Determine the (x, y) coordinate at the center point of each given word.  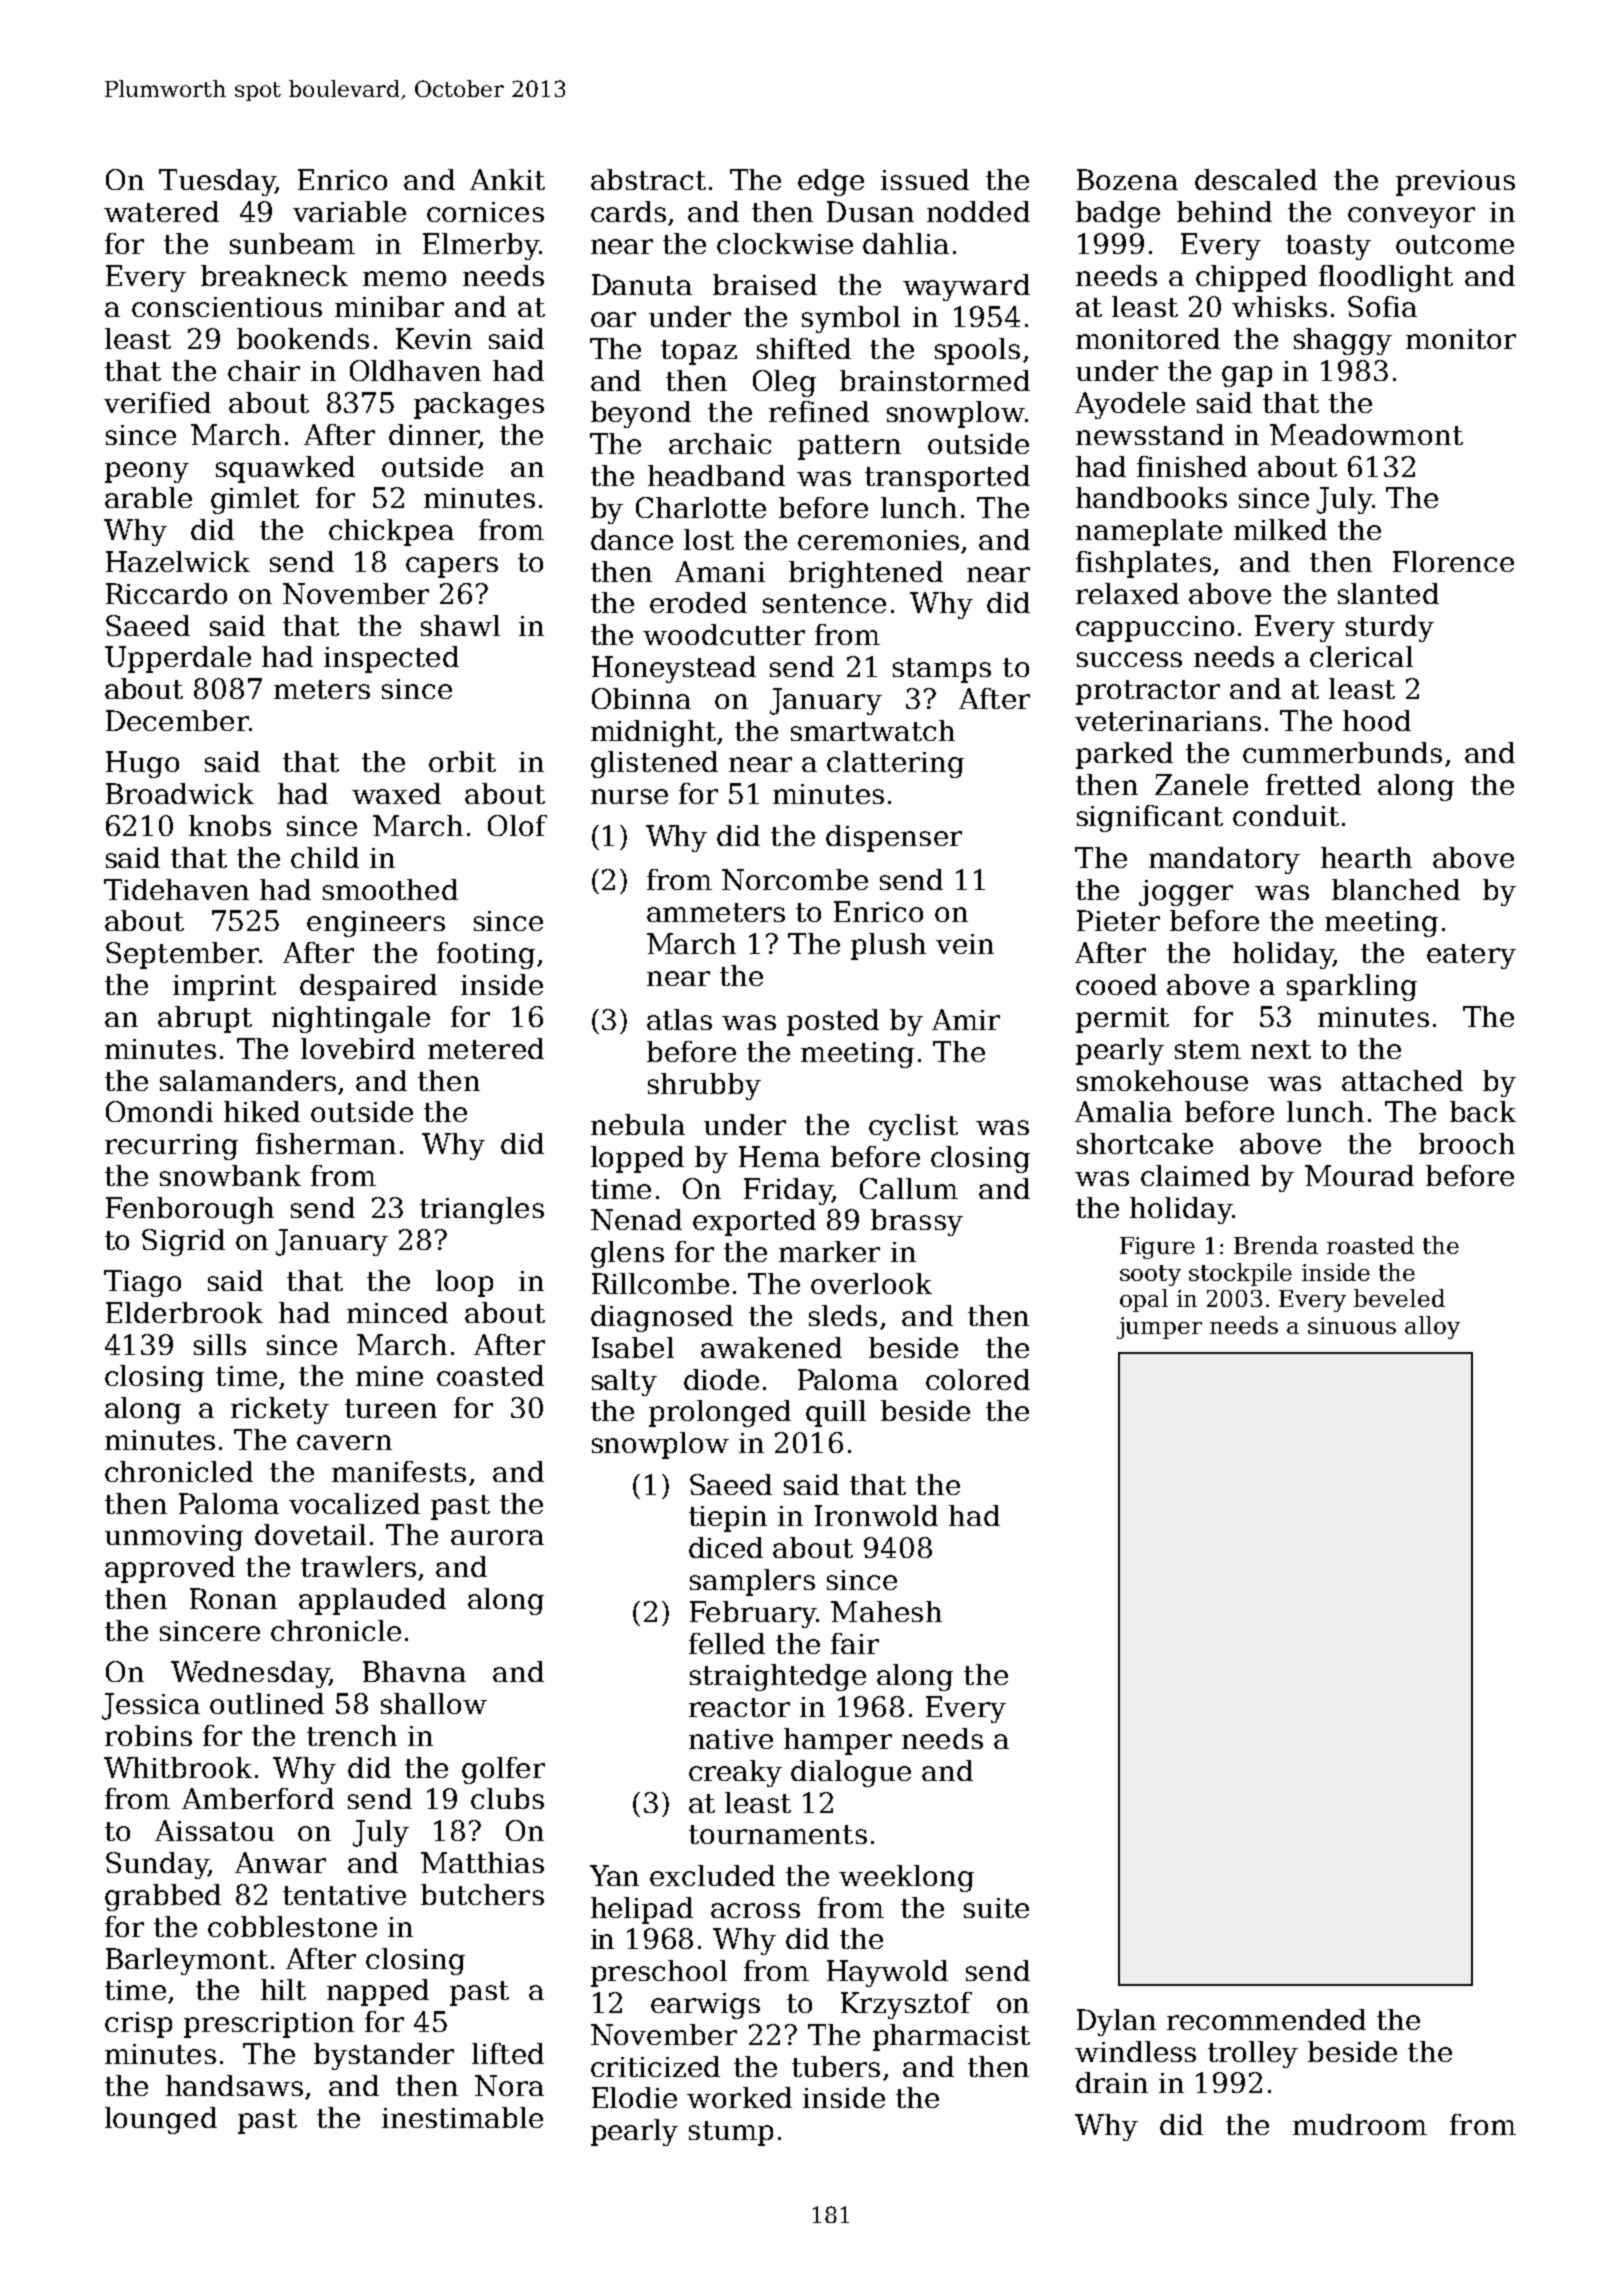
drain (1112, 2082)
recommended (1266, 2019)
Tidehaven (176, 889)
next (1281, 1049)
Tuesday (217, 182)
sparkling (1352, 987)
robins (148, 1735)
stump (731, 2133)
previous (1455, 183)
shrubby (704, 1086)
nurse (629, 796)
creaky (735, 1773)
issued (925, 179)
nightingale (351, 1019)
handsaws (234, 2085)
